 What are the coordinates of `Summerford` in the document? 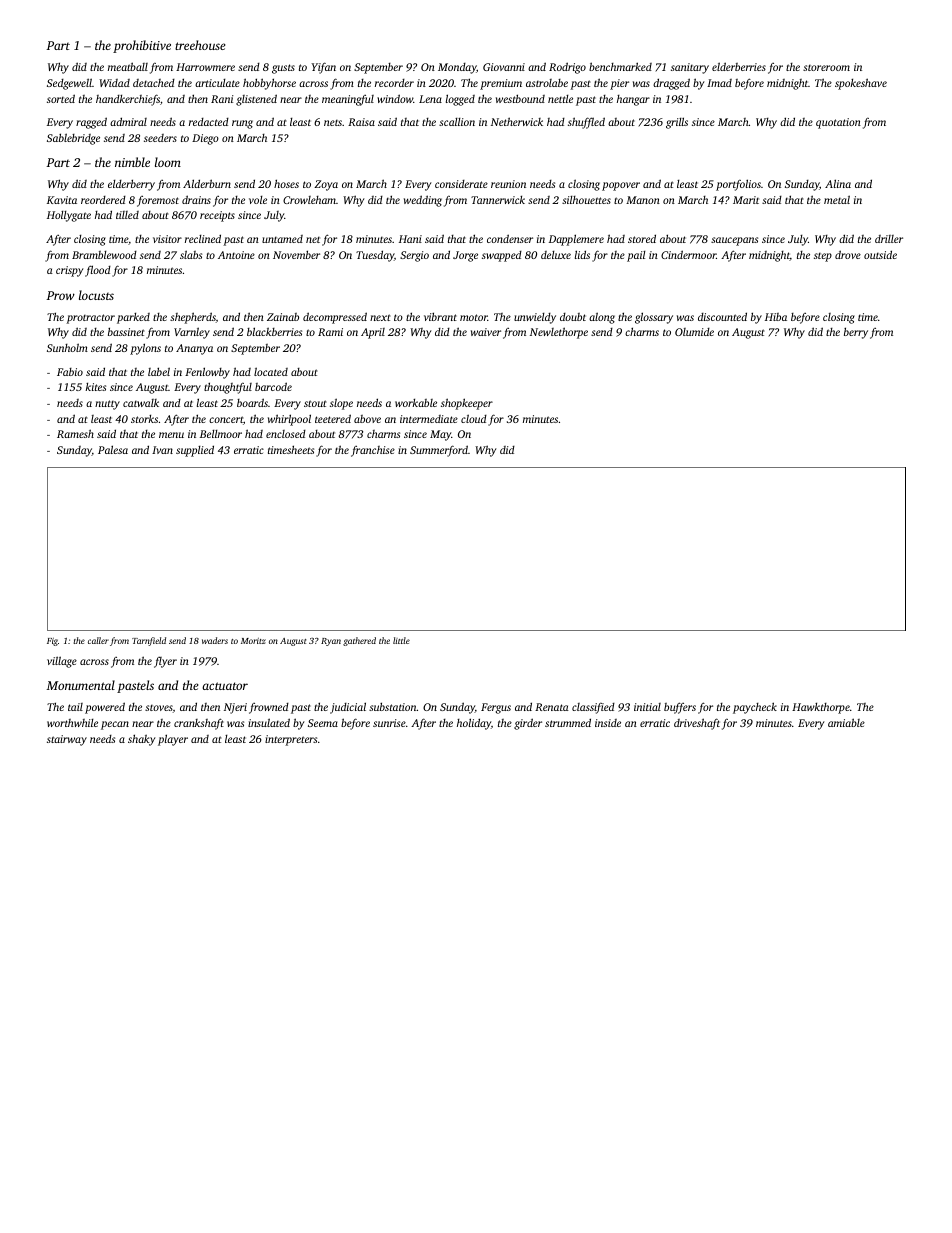 It's located at (439, 451).
